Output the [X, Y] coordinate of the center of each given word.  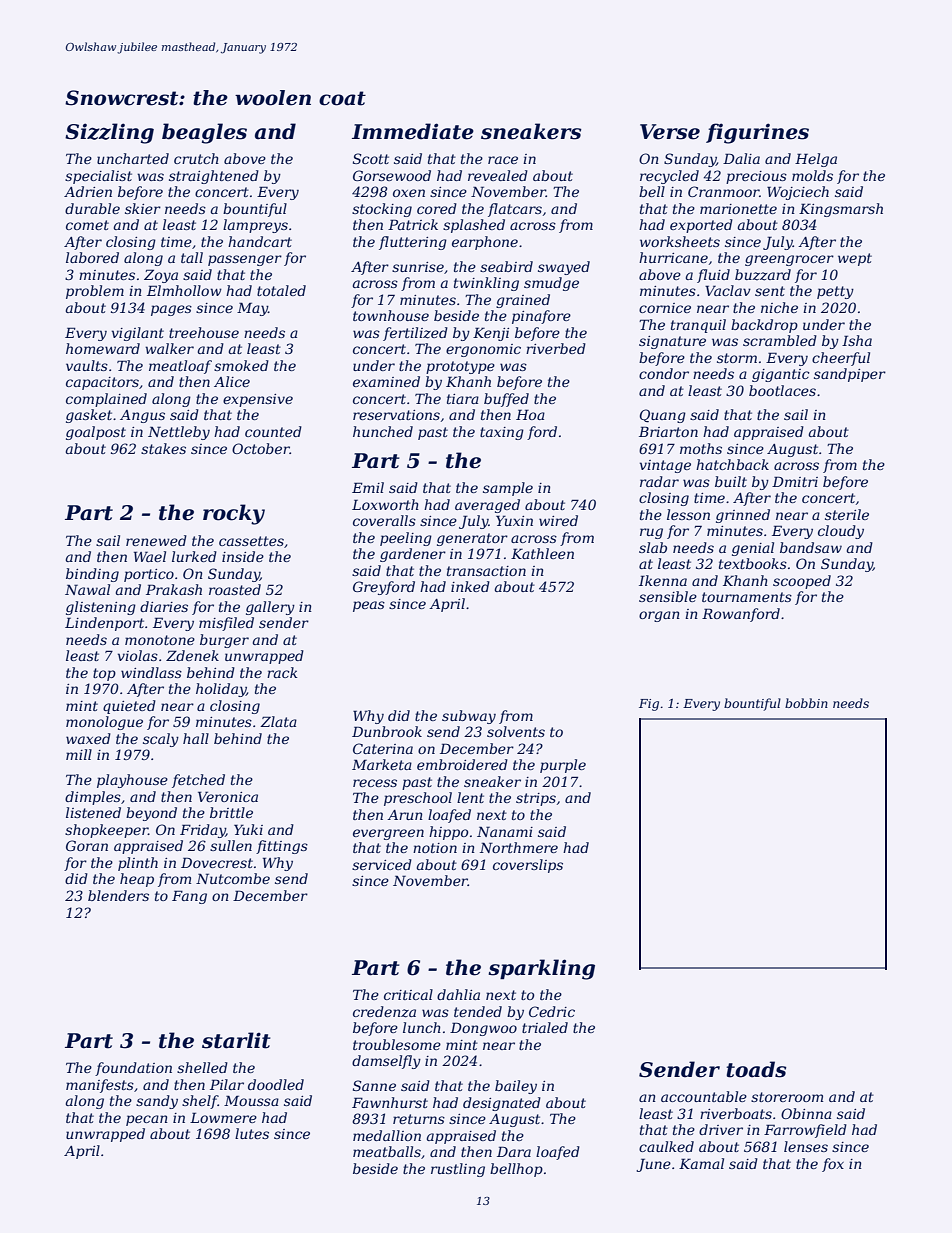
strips [536, 799]
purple [563, 766]
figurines [757, 133]
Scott [371, 158]
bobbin [806, 703]
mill [79, 754]
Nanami [505, 831]
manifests [100, 1086]
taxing [502, 433]
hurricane [673, 257]
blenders [118, 895]
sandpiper [850, 375]
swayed [564, 268]
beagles [204, 133]
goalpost [96, 433]
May [252, 309]
